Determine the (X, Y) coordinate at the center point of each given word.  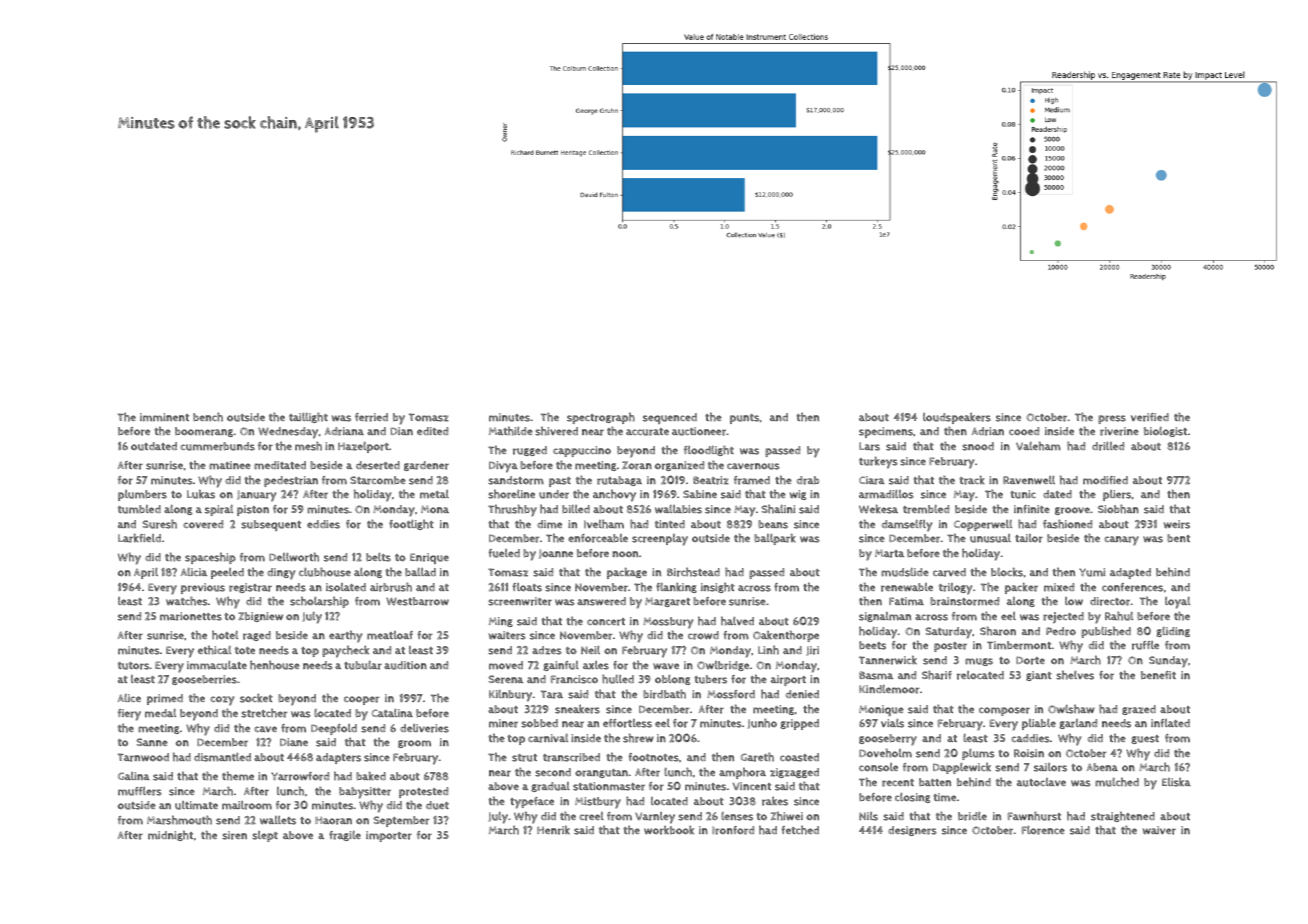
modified (1105, 480)
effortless (627, 723)
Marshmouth (179, 820)
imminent (164, 417)
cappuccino (582, 451)
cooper (362, 700)
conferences (1132, 587)
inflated (1170, 723)
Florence (1043, 830)
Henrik (553, 830)
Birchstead (693, 572)
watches (187, 601)
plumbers (142, 495)
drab (807, 480)
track (972, 480)
